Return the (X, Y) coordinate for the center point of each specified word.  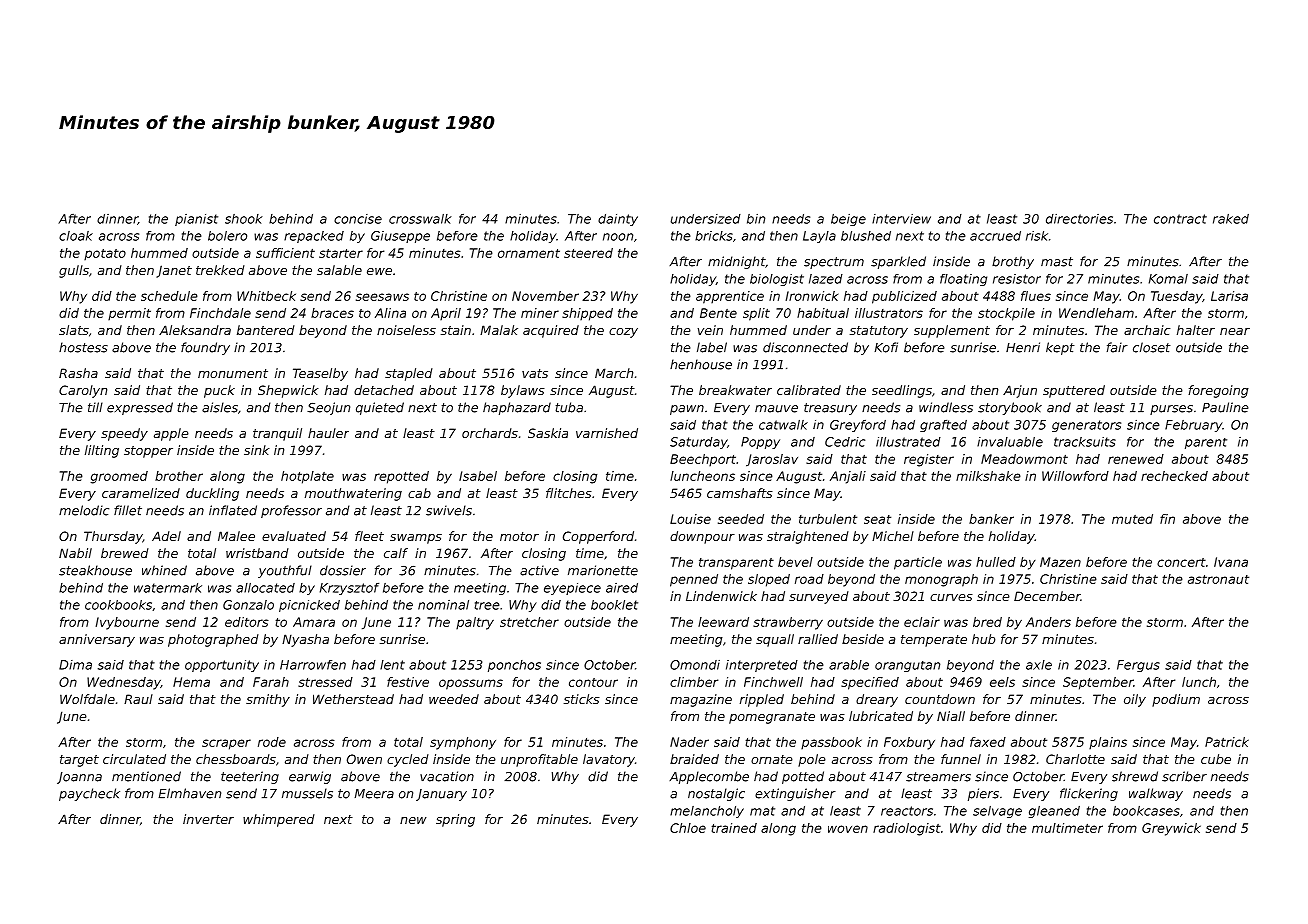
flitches (569, 493)
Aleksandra (195, 330)
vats (535, 373)
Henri (1023, 347)
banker (991, 519)
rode (272, 742)
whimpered (279, 820)
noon (618, 237)
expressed (140, 408)
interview (901, 219)
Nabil (75, 553)
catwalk (783, 425)
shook (244, 219)
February (1193, 426)
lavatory (609, 760)
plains (1108, 743)
